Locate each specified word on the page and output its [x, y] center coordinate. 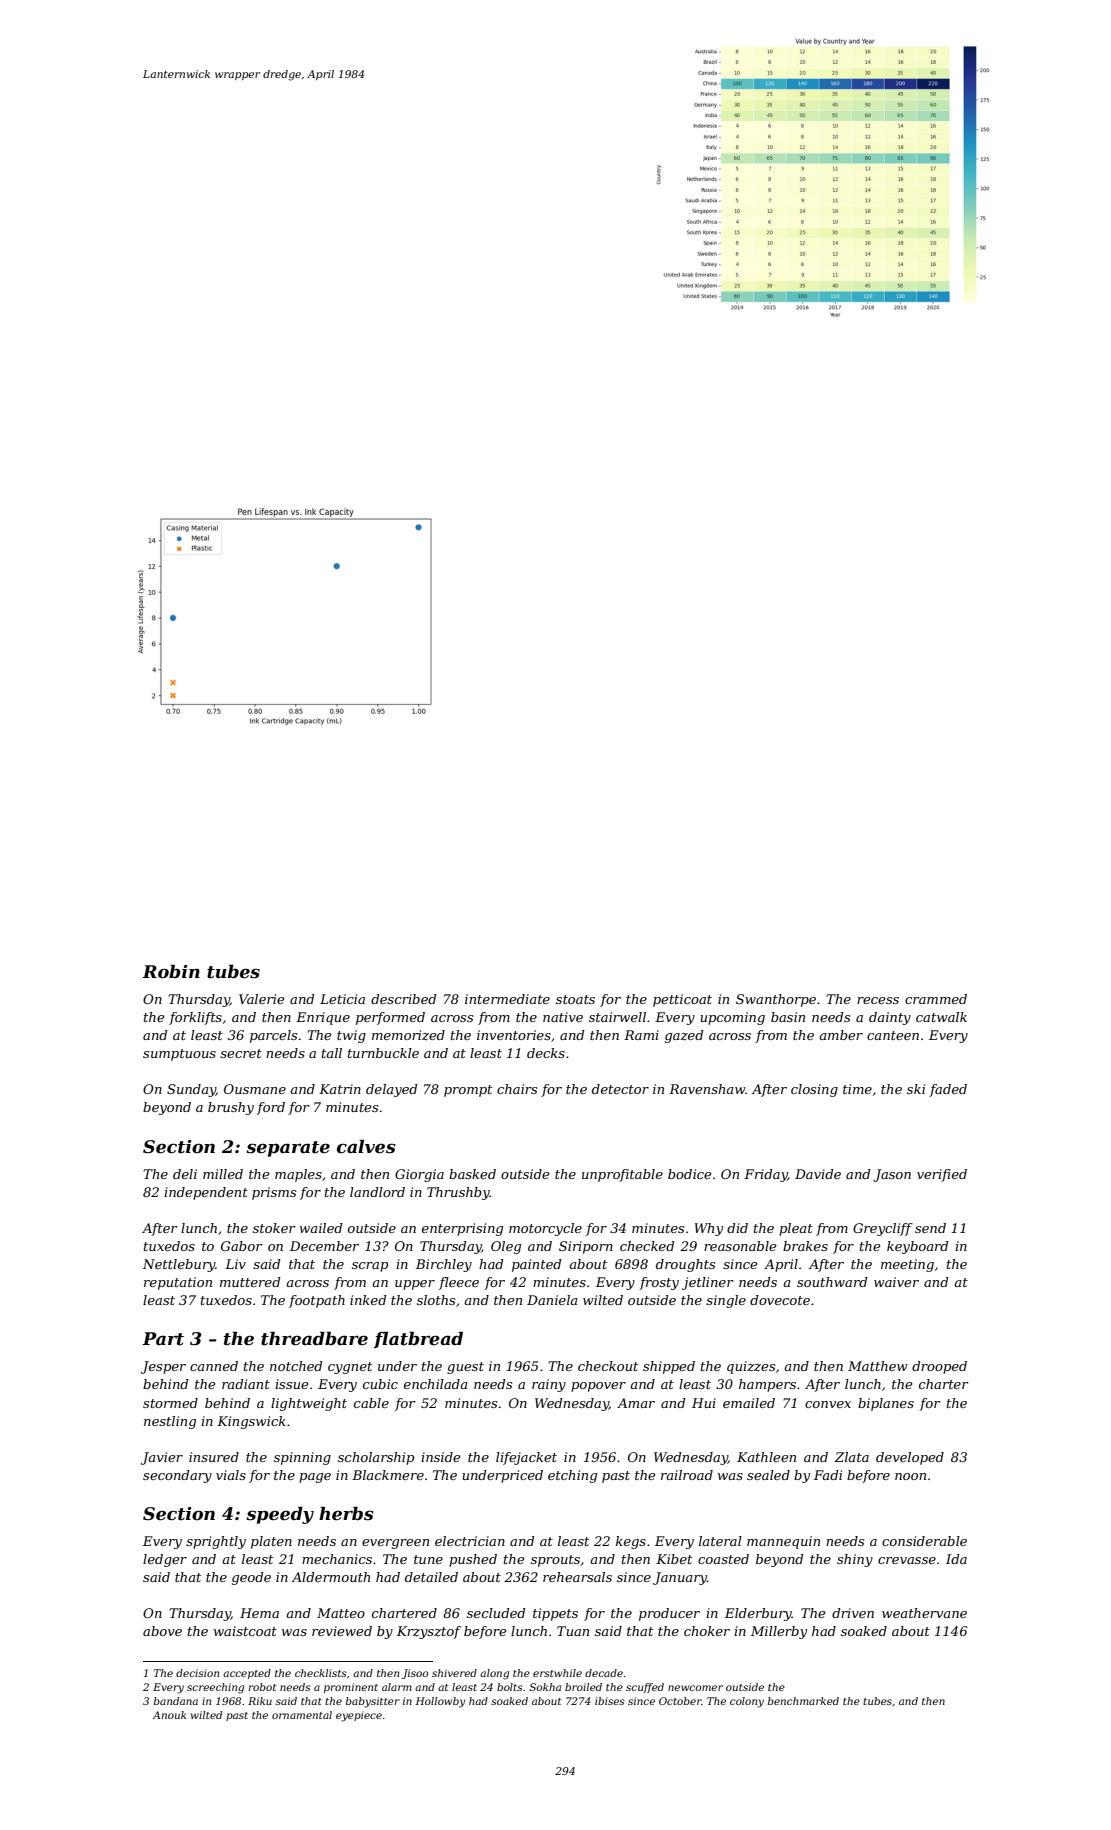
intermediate [507, 999]
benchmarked [803, 1701]
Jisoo [414, 1674]
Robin [171, 972]
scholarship [376, 1458]
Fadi [828, 1475]
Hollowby [440, 1702]
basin [788, 1017]
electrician [470, 1541]
